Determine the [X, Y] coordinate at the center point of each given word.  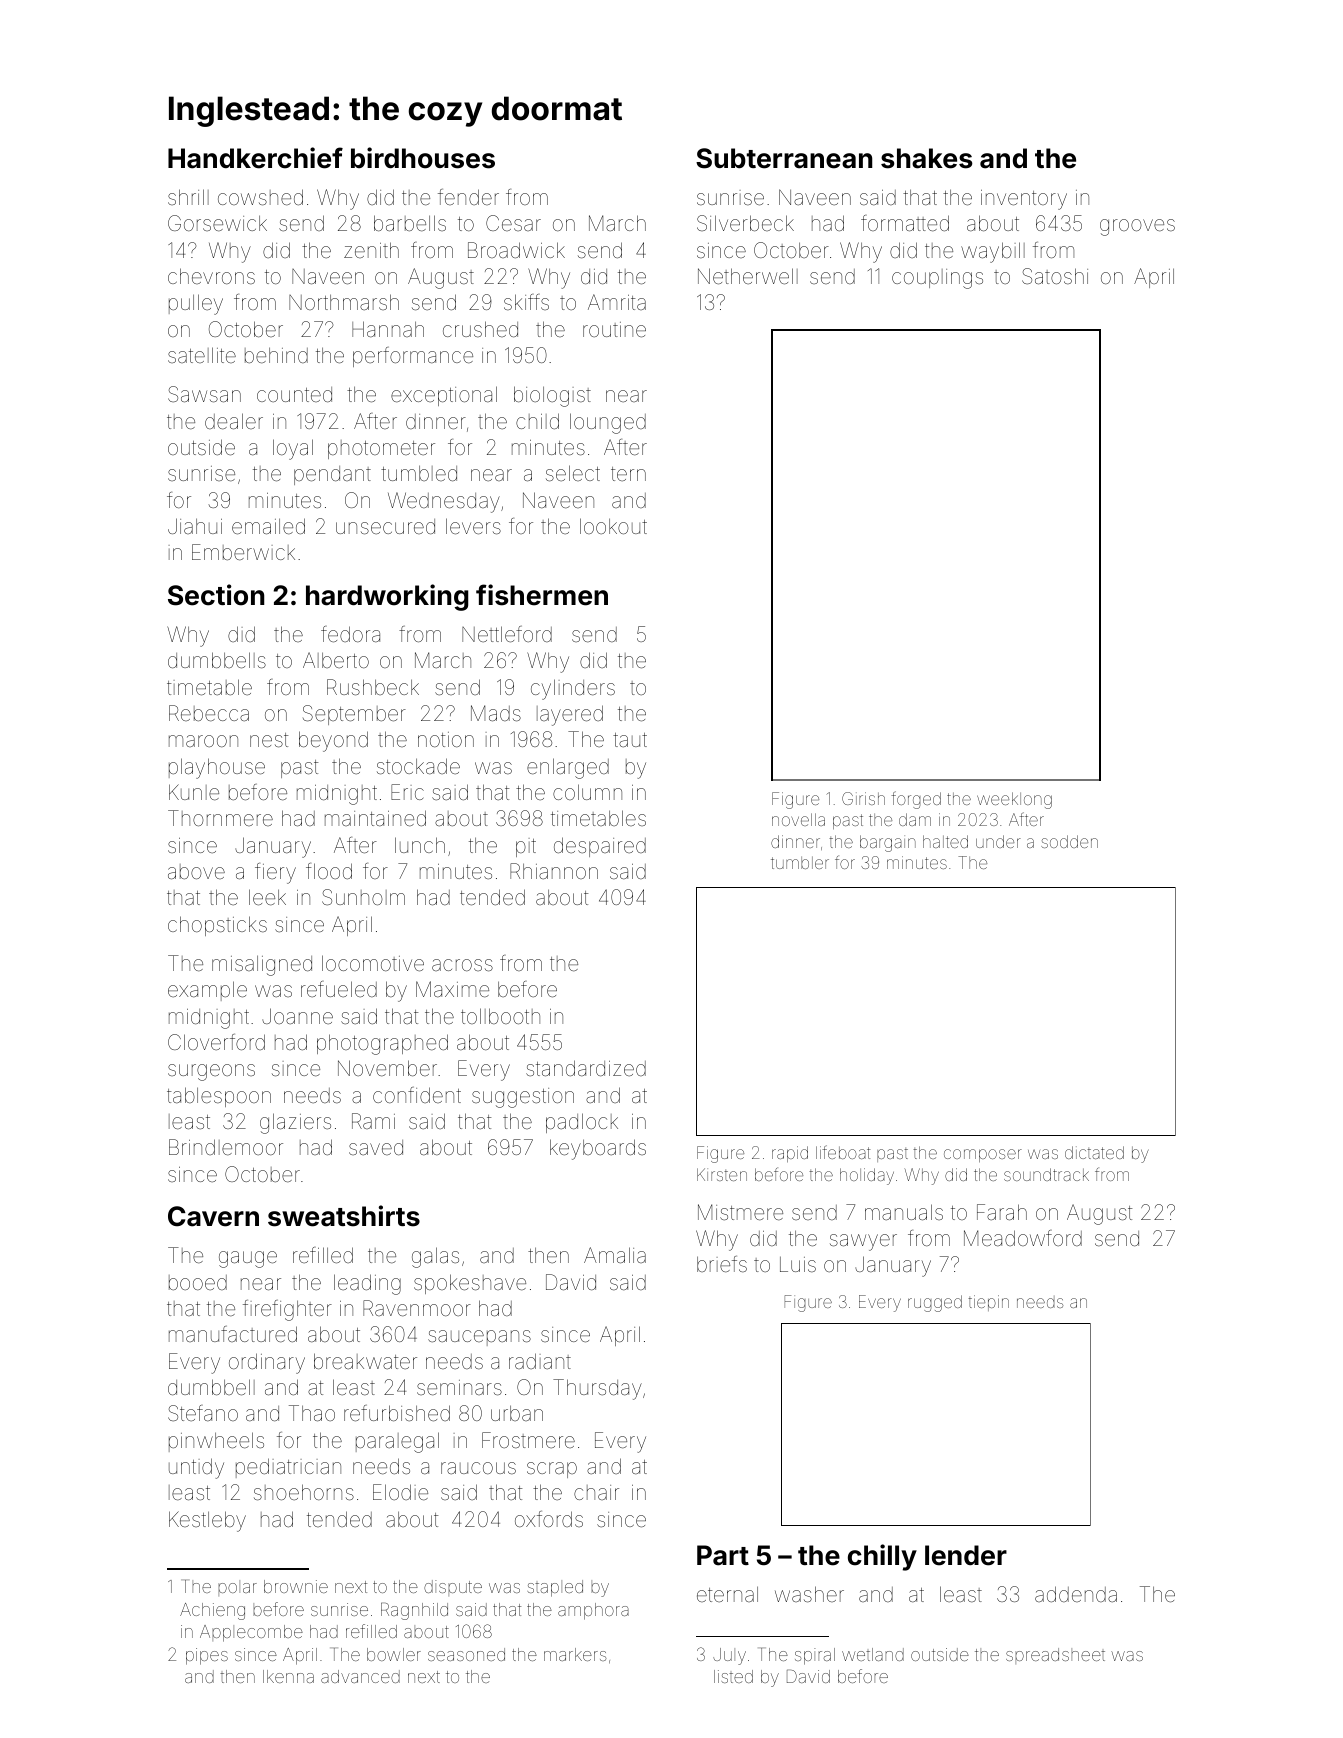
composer [983, 1155]
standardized [586, 1068]
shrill [188, 197]
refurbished [397, 1413]
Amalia [615, 1255]
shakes [927, 158]
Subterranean [784, 158]
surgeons [211, 1072]
